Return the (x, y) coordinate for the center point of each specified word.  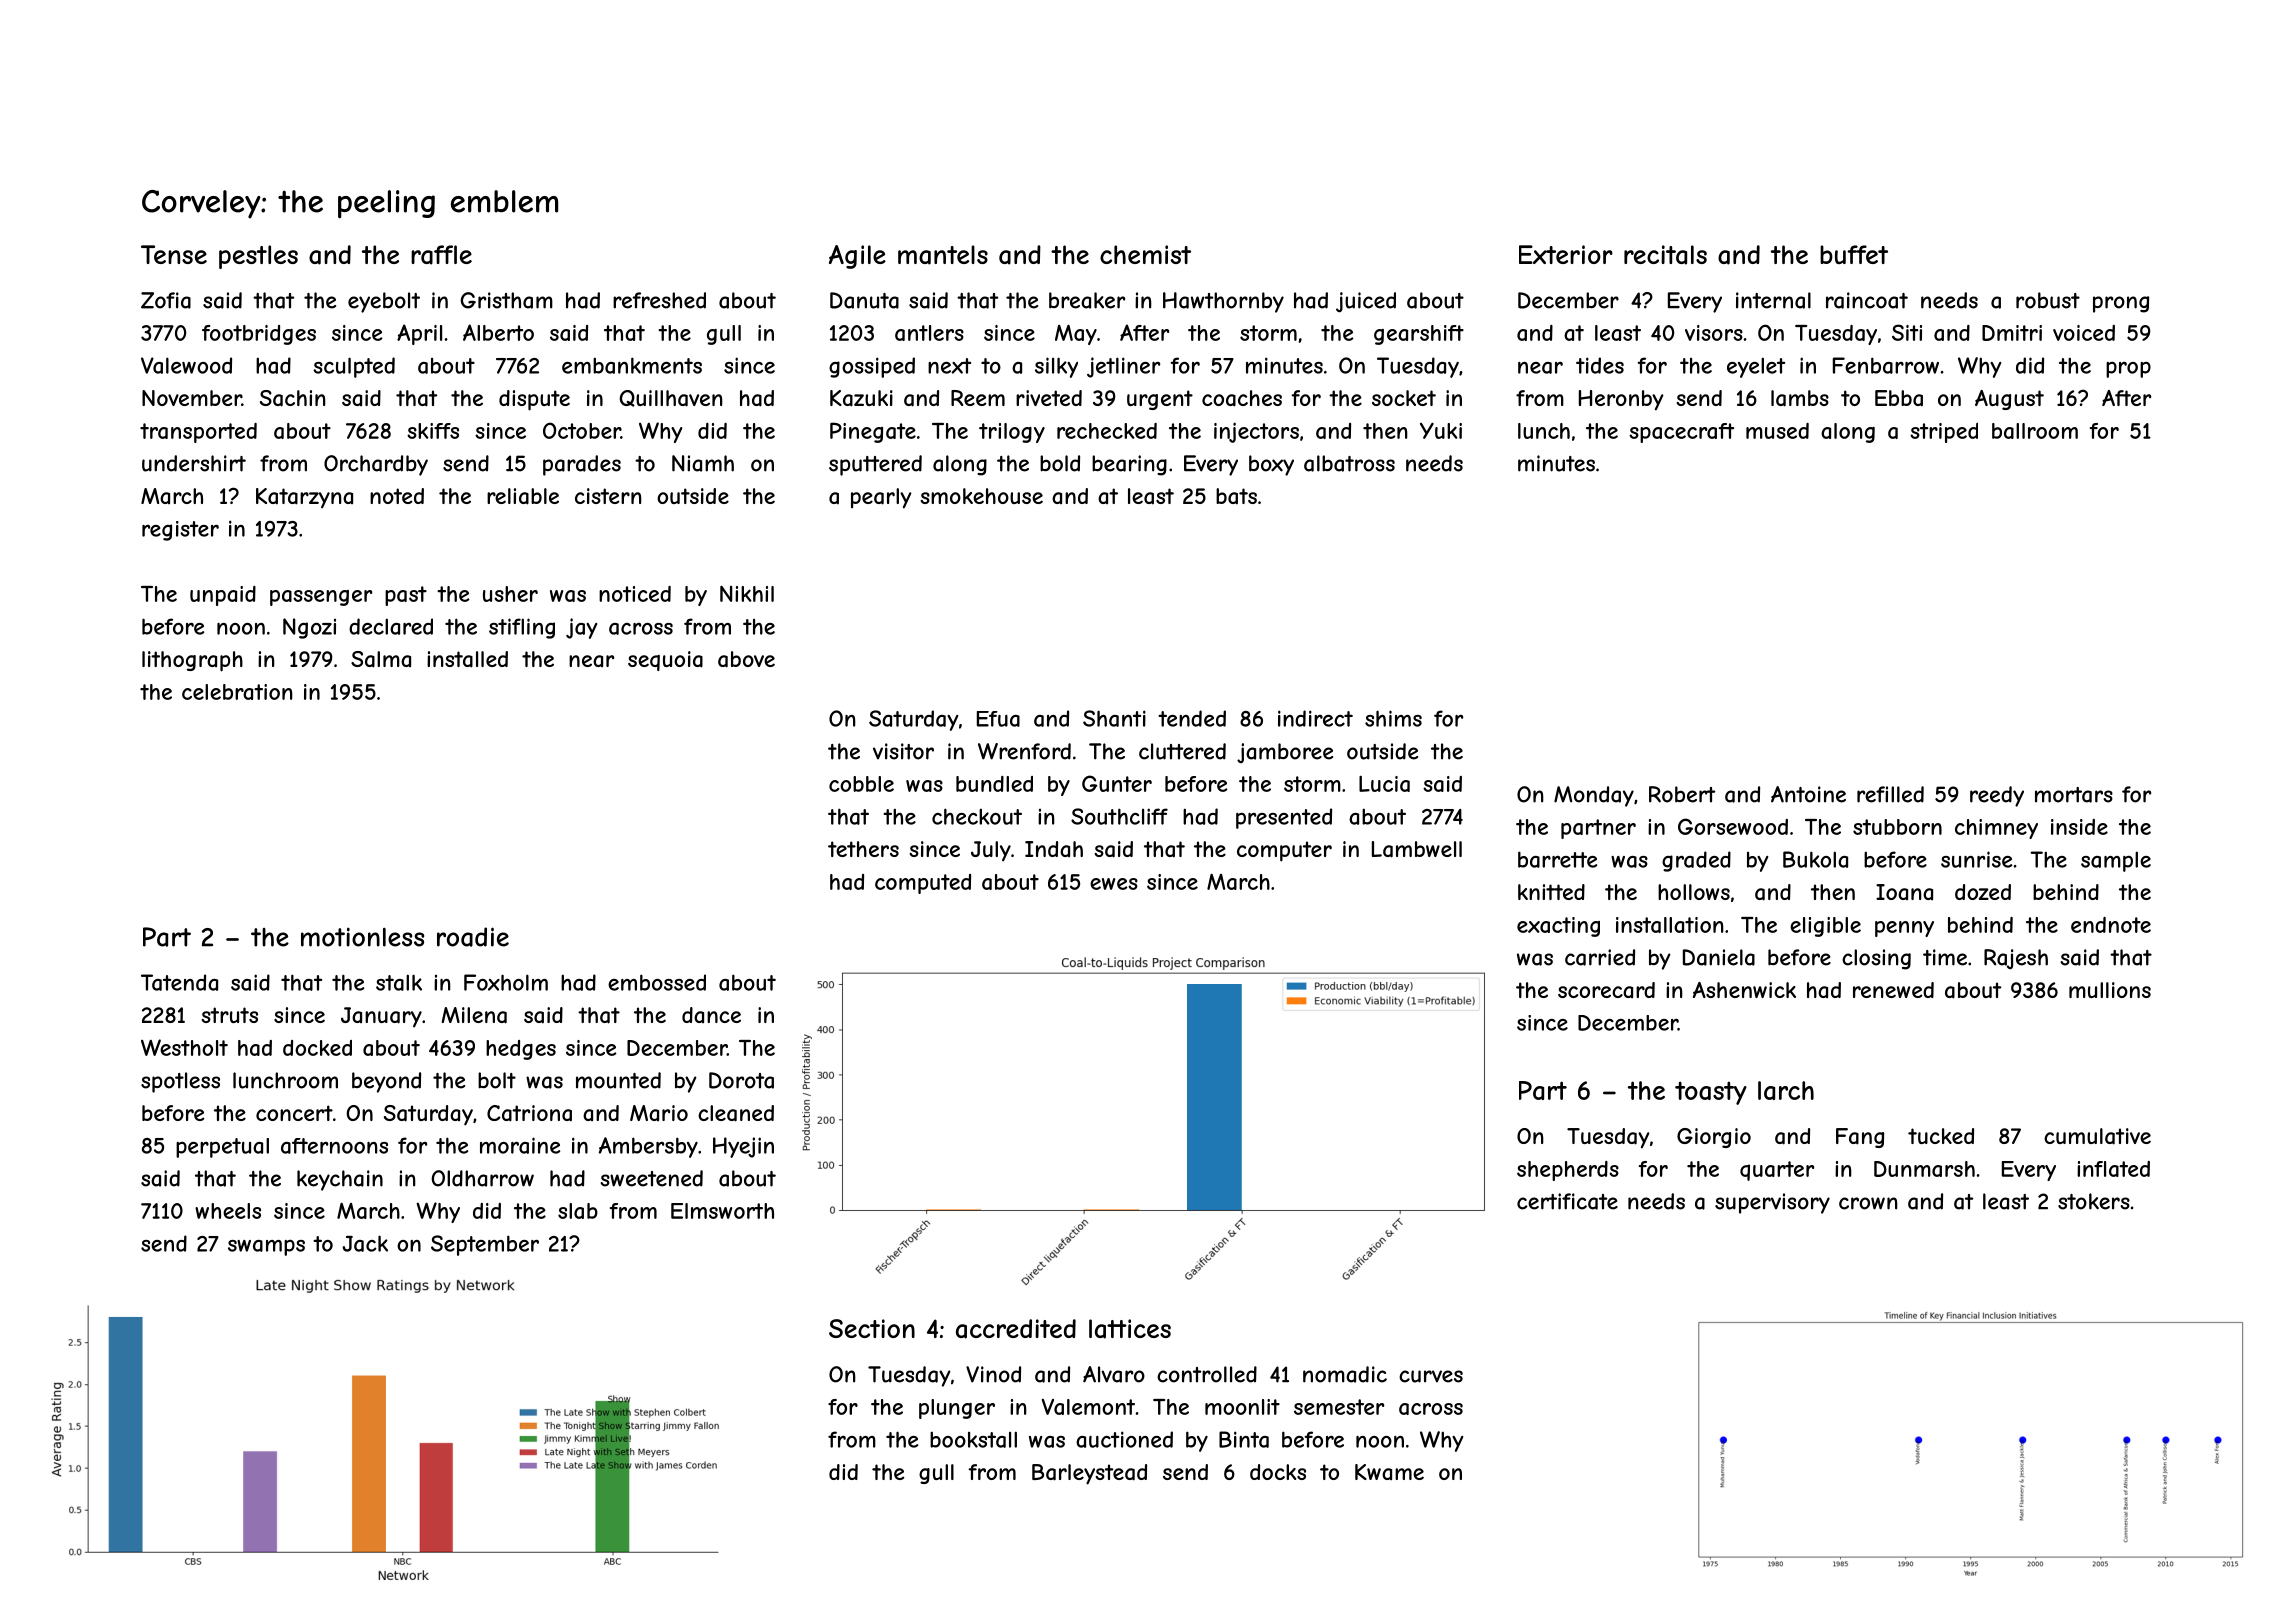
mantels (943, 255)
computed (923, 884)
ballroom (2035, 431)
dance (711, 1015)
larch (1786, 1090)
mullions (2110, 990)
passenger (321, 598)
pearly (881, 498)
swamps (266, 1248)
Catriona (529, 1113)
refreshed (659, 300)
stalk (399, 982)
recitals (1665, 255)
